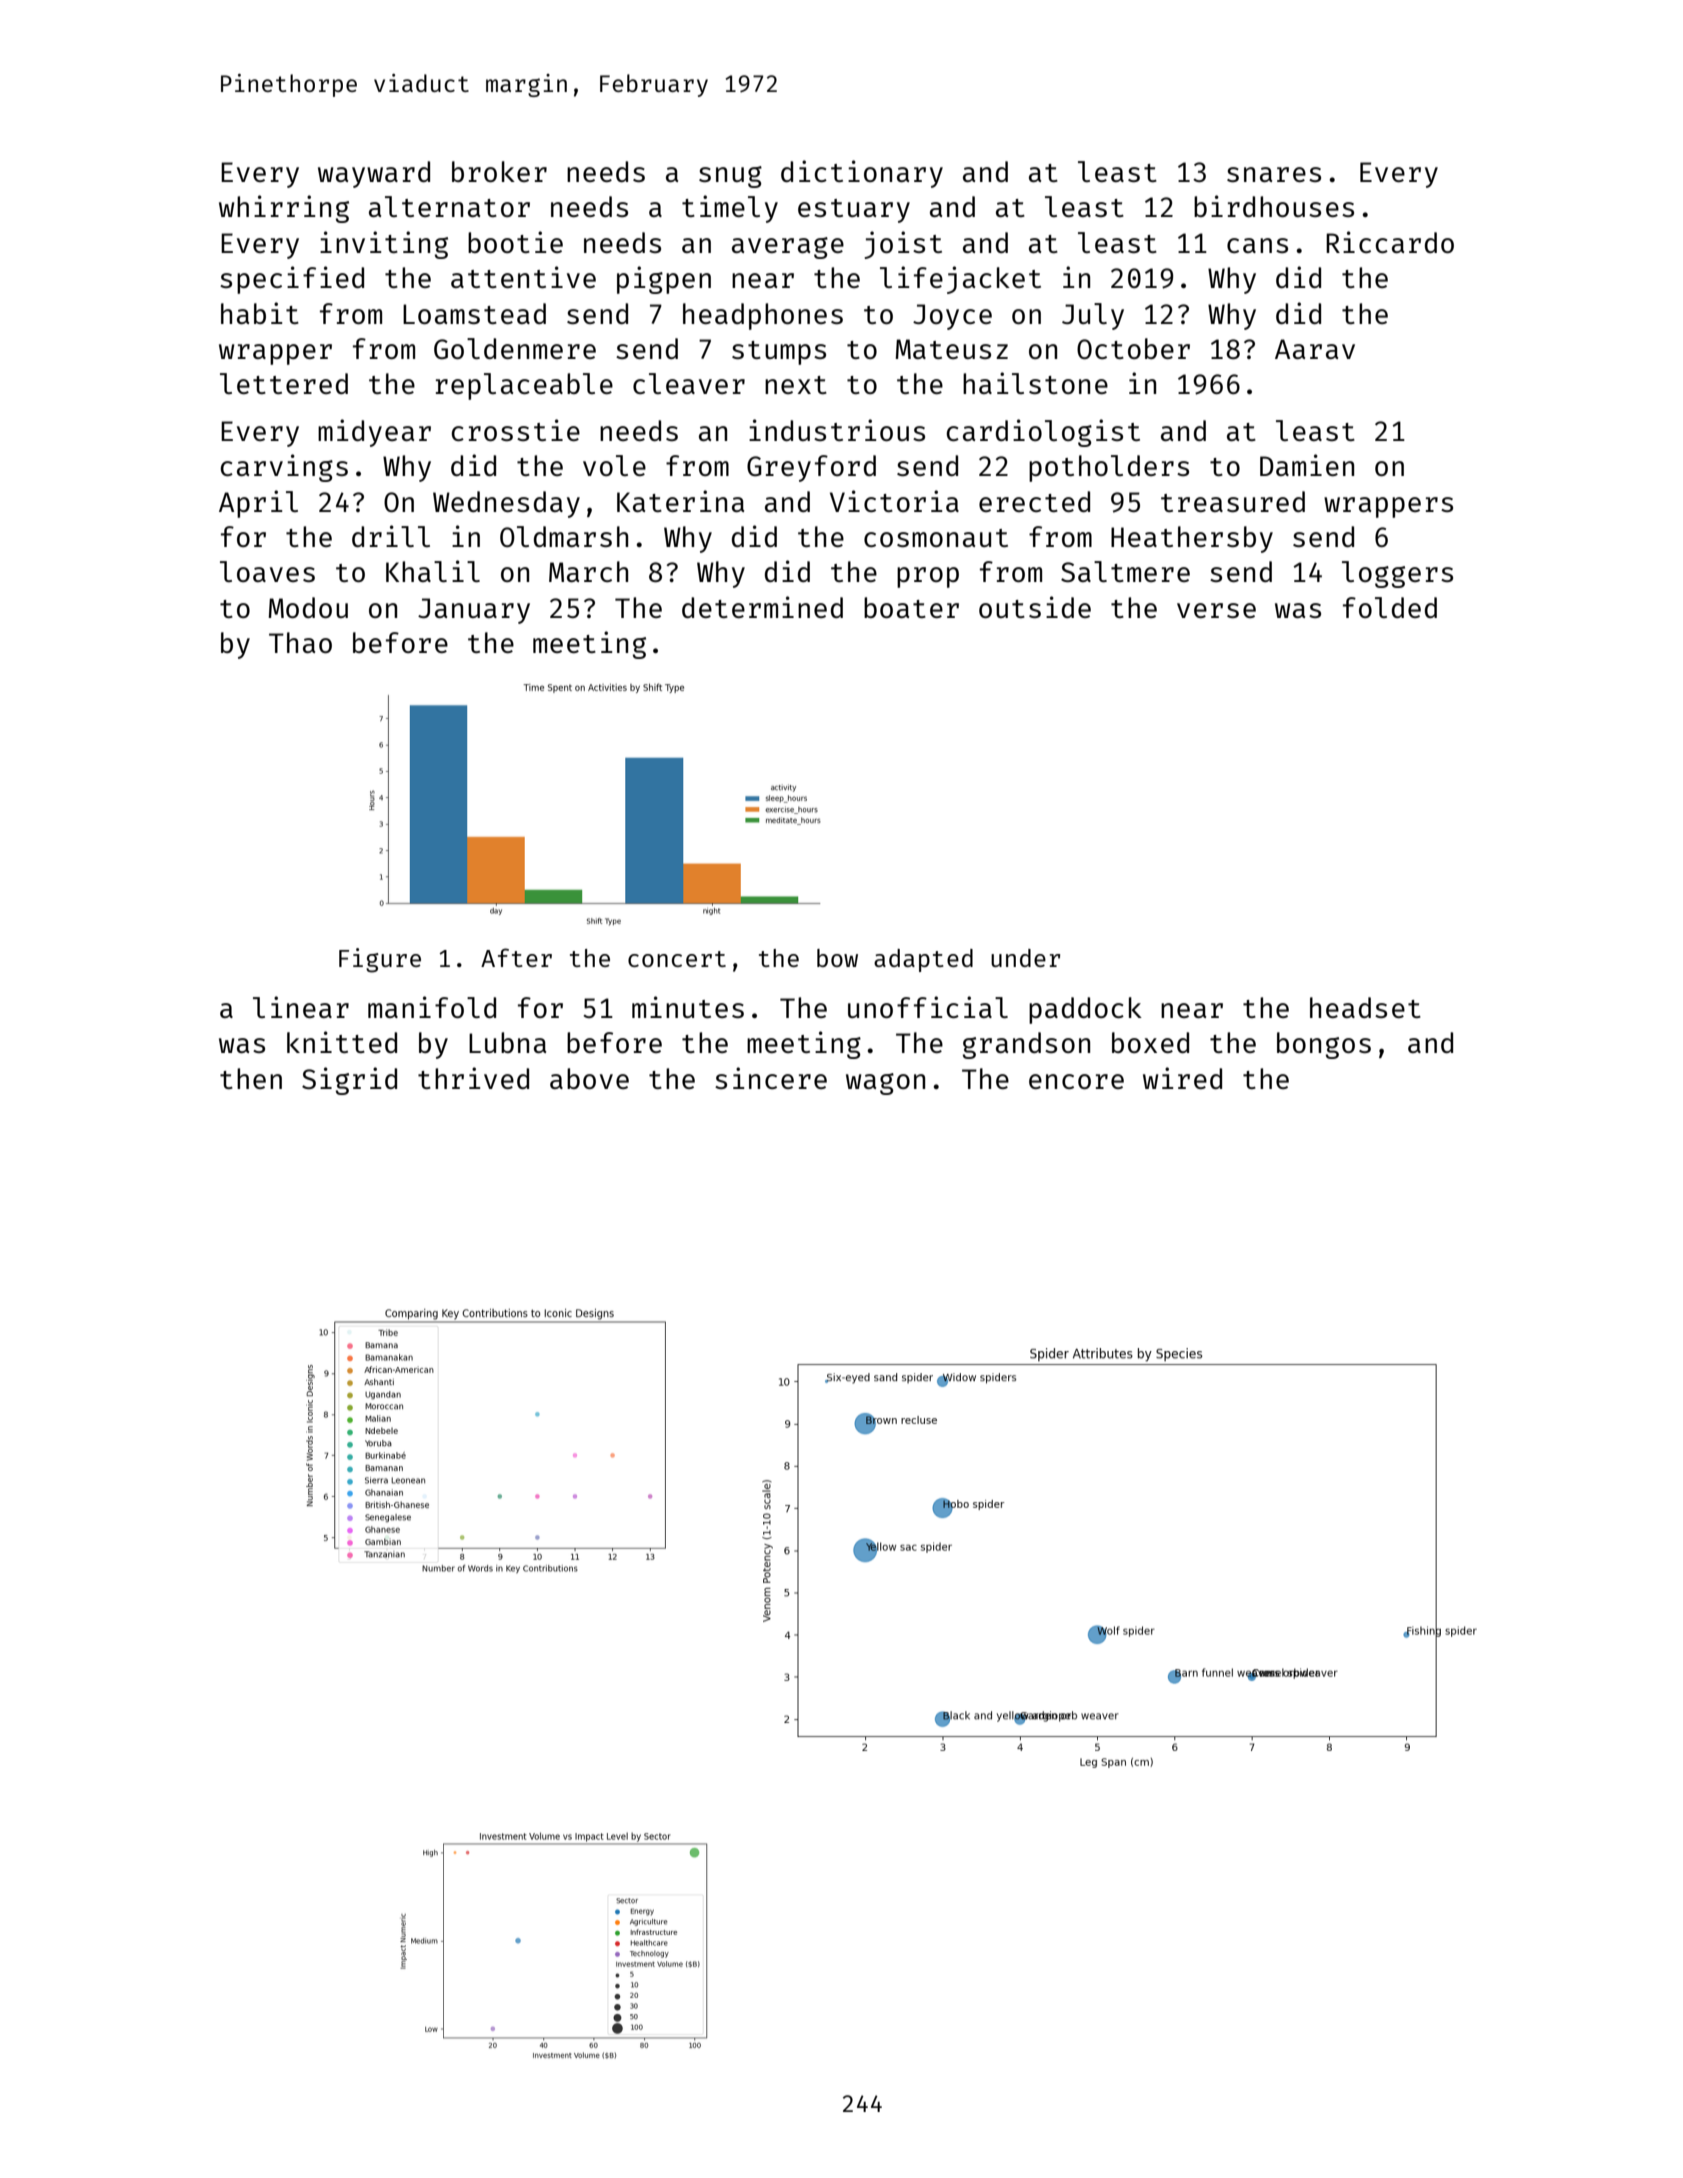  Describe the element at coordinates (614, 465) in the screenshot. I see `vole` at that location.
